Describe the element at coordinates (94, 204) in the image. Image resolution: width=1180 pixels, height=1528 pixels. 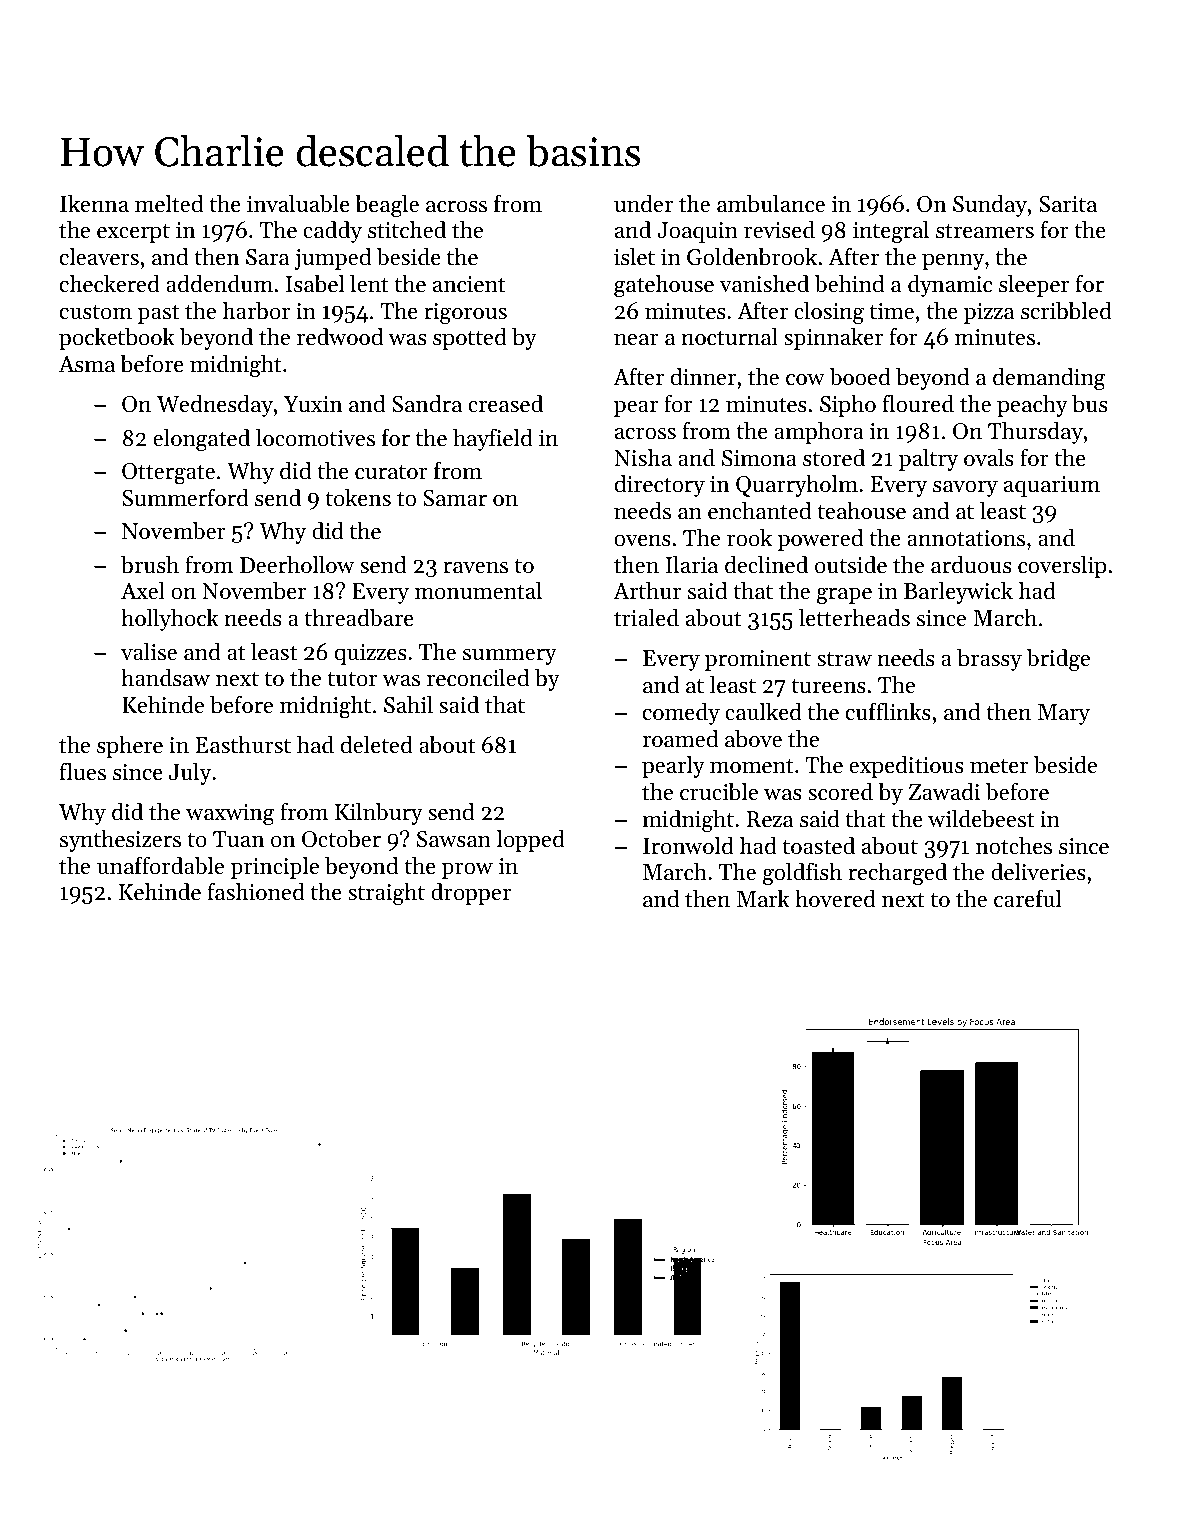
I see `Ikenna` at that location.
